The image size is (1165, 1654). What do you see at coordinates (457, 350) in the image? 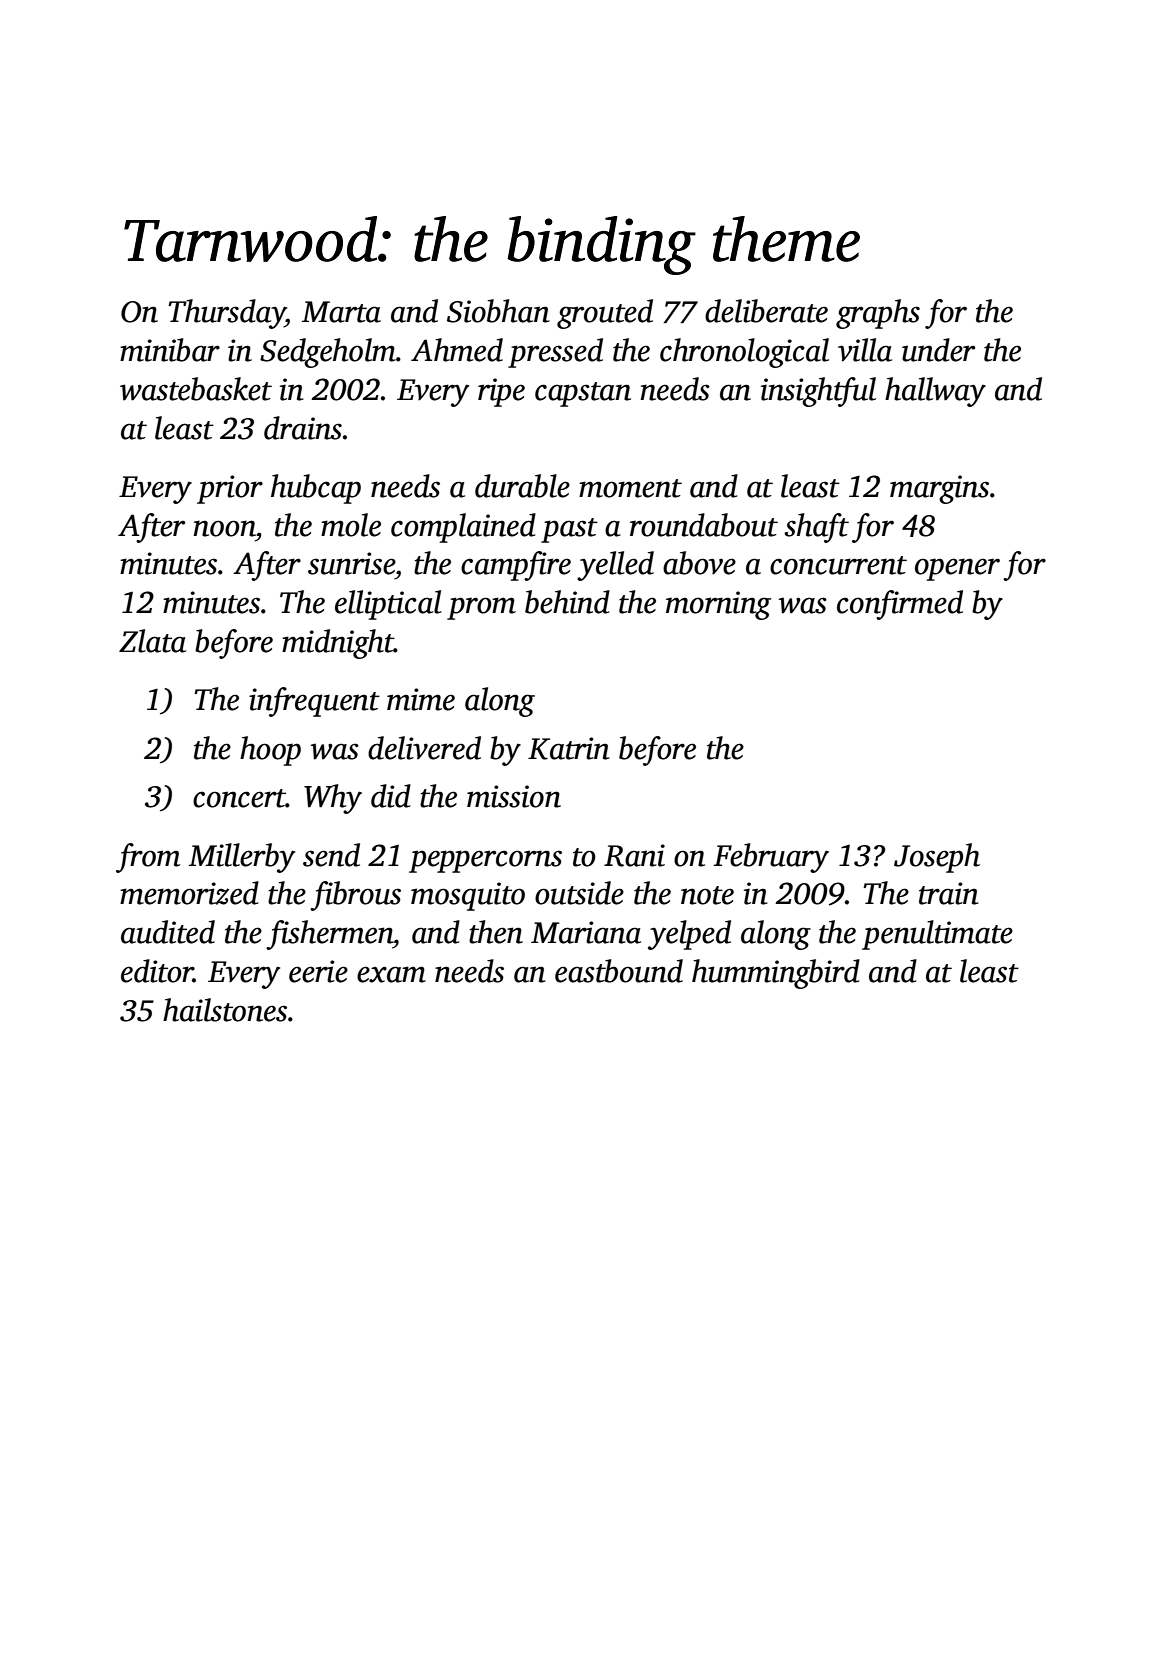
I see `Ahmed` at bounding box center [457, 350].
